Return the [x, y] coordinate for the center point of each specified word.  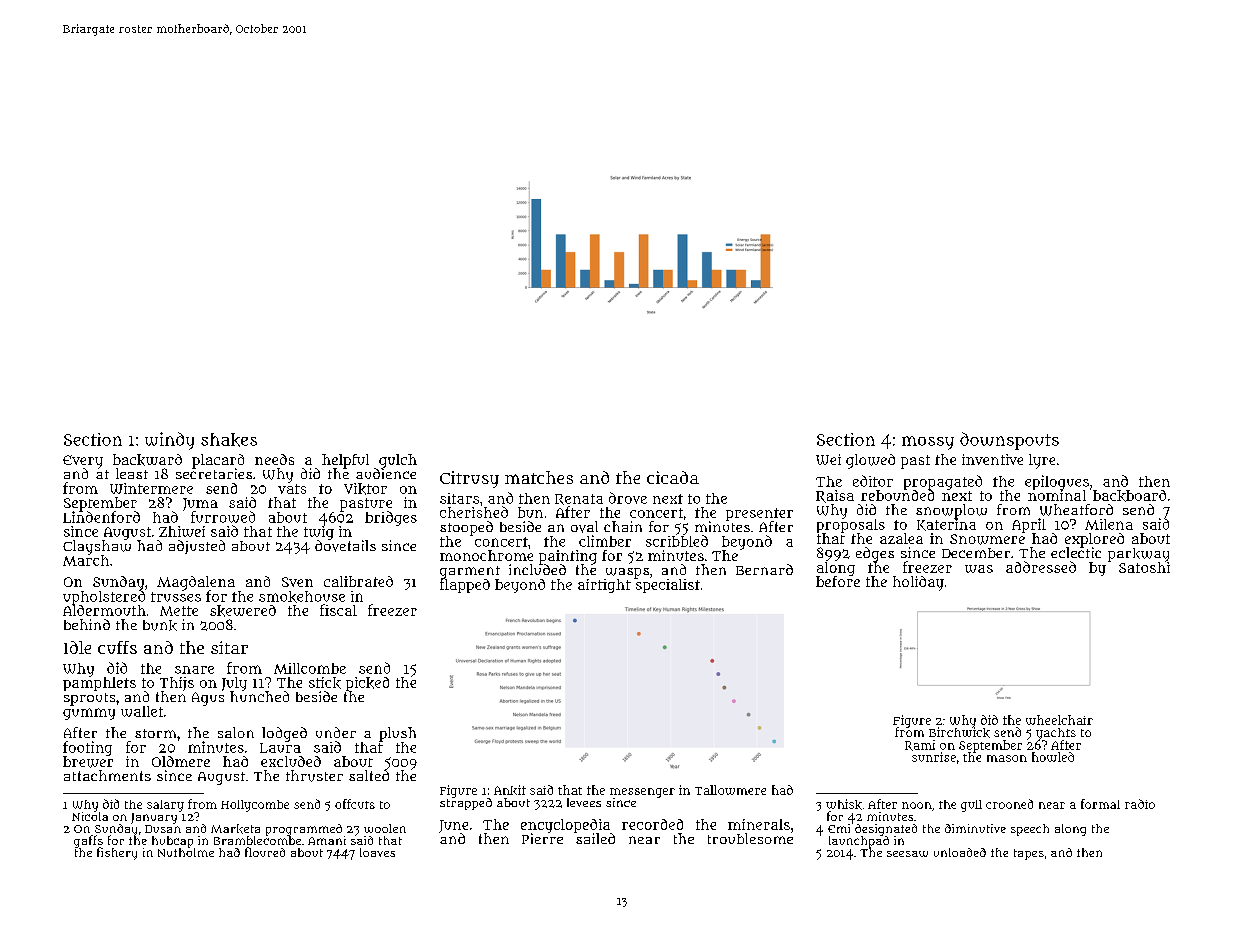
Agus [208, 699]
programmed [304, 830]
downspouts [1009, 441]
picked [367, 684]
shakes [229, 440]
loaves [377, 852]
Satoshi [1144, 567]
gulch [398, 461]
